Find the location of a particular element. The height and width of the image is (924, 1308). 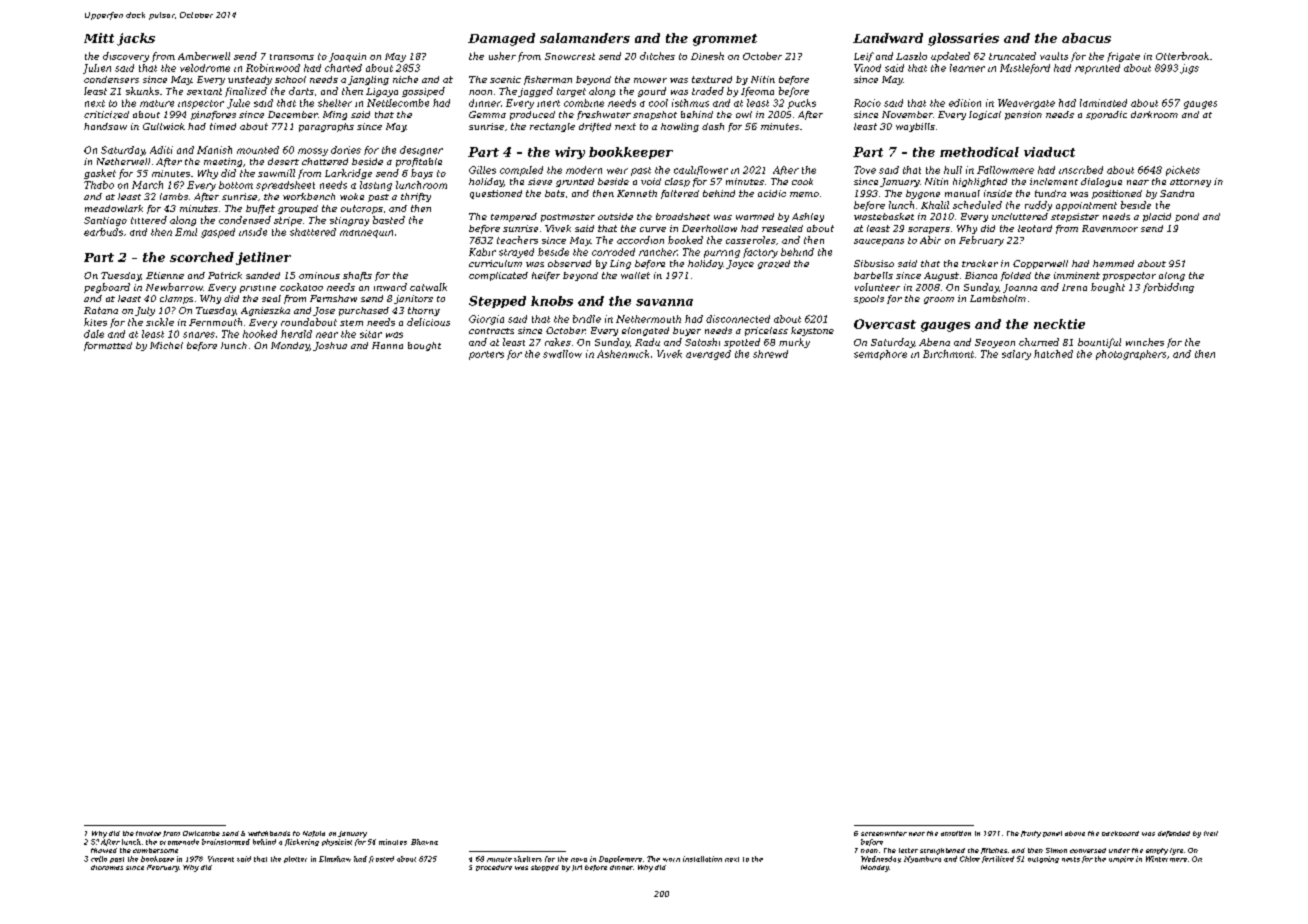

Neil is located at coordinates (1211, 833).
